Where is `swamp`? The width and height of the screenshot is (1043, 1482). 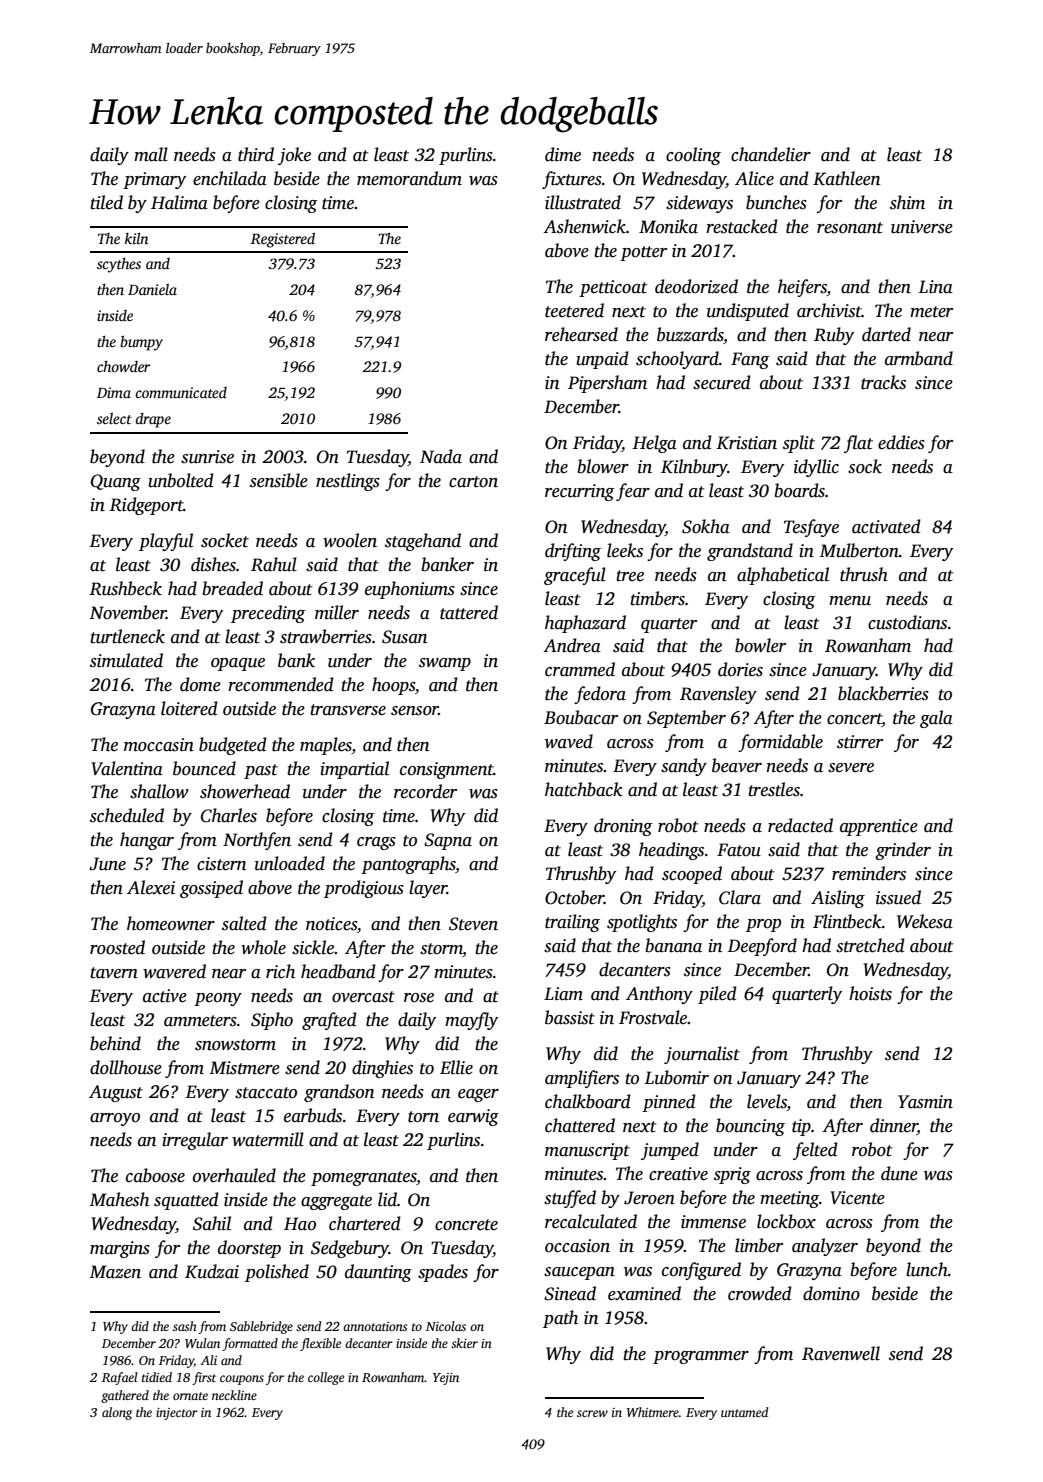 swamp is located at coordinates (445, 664).
